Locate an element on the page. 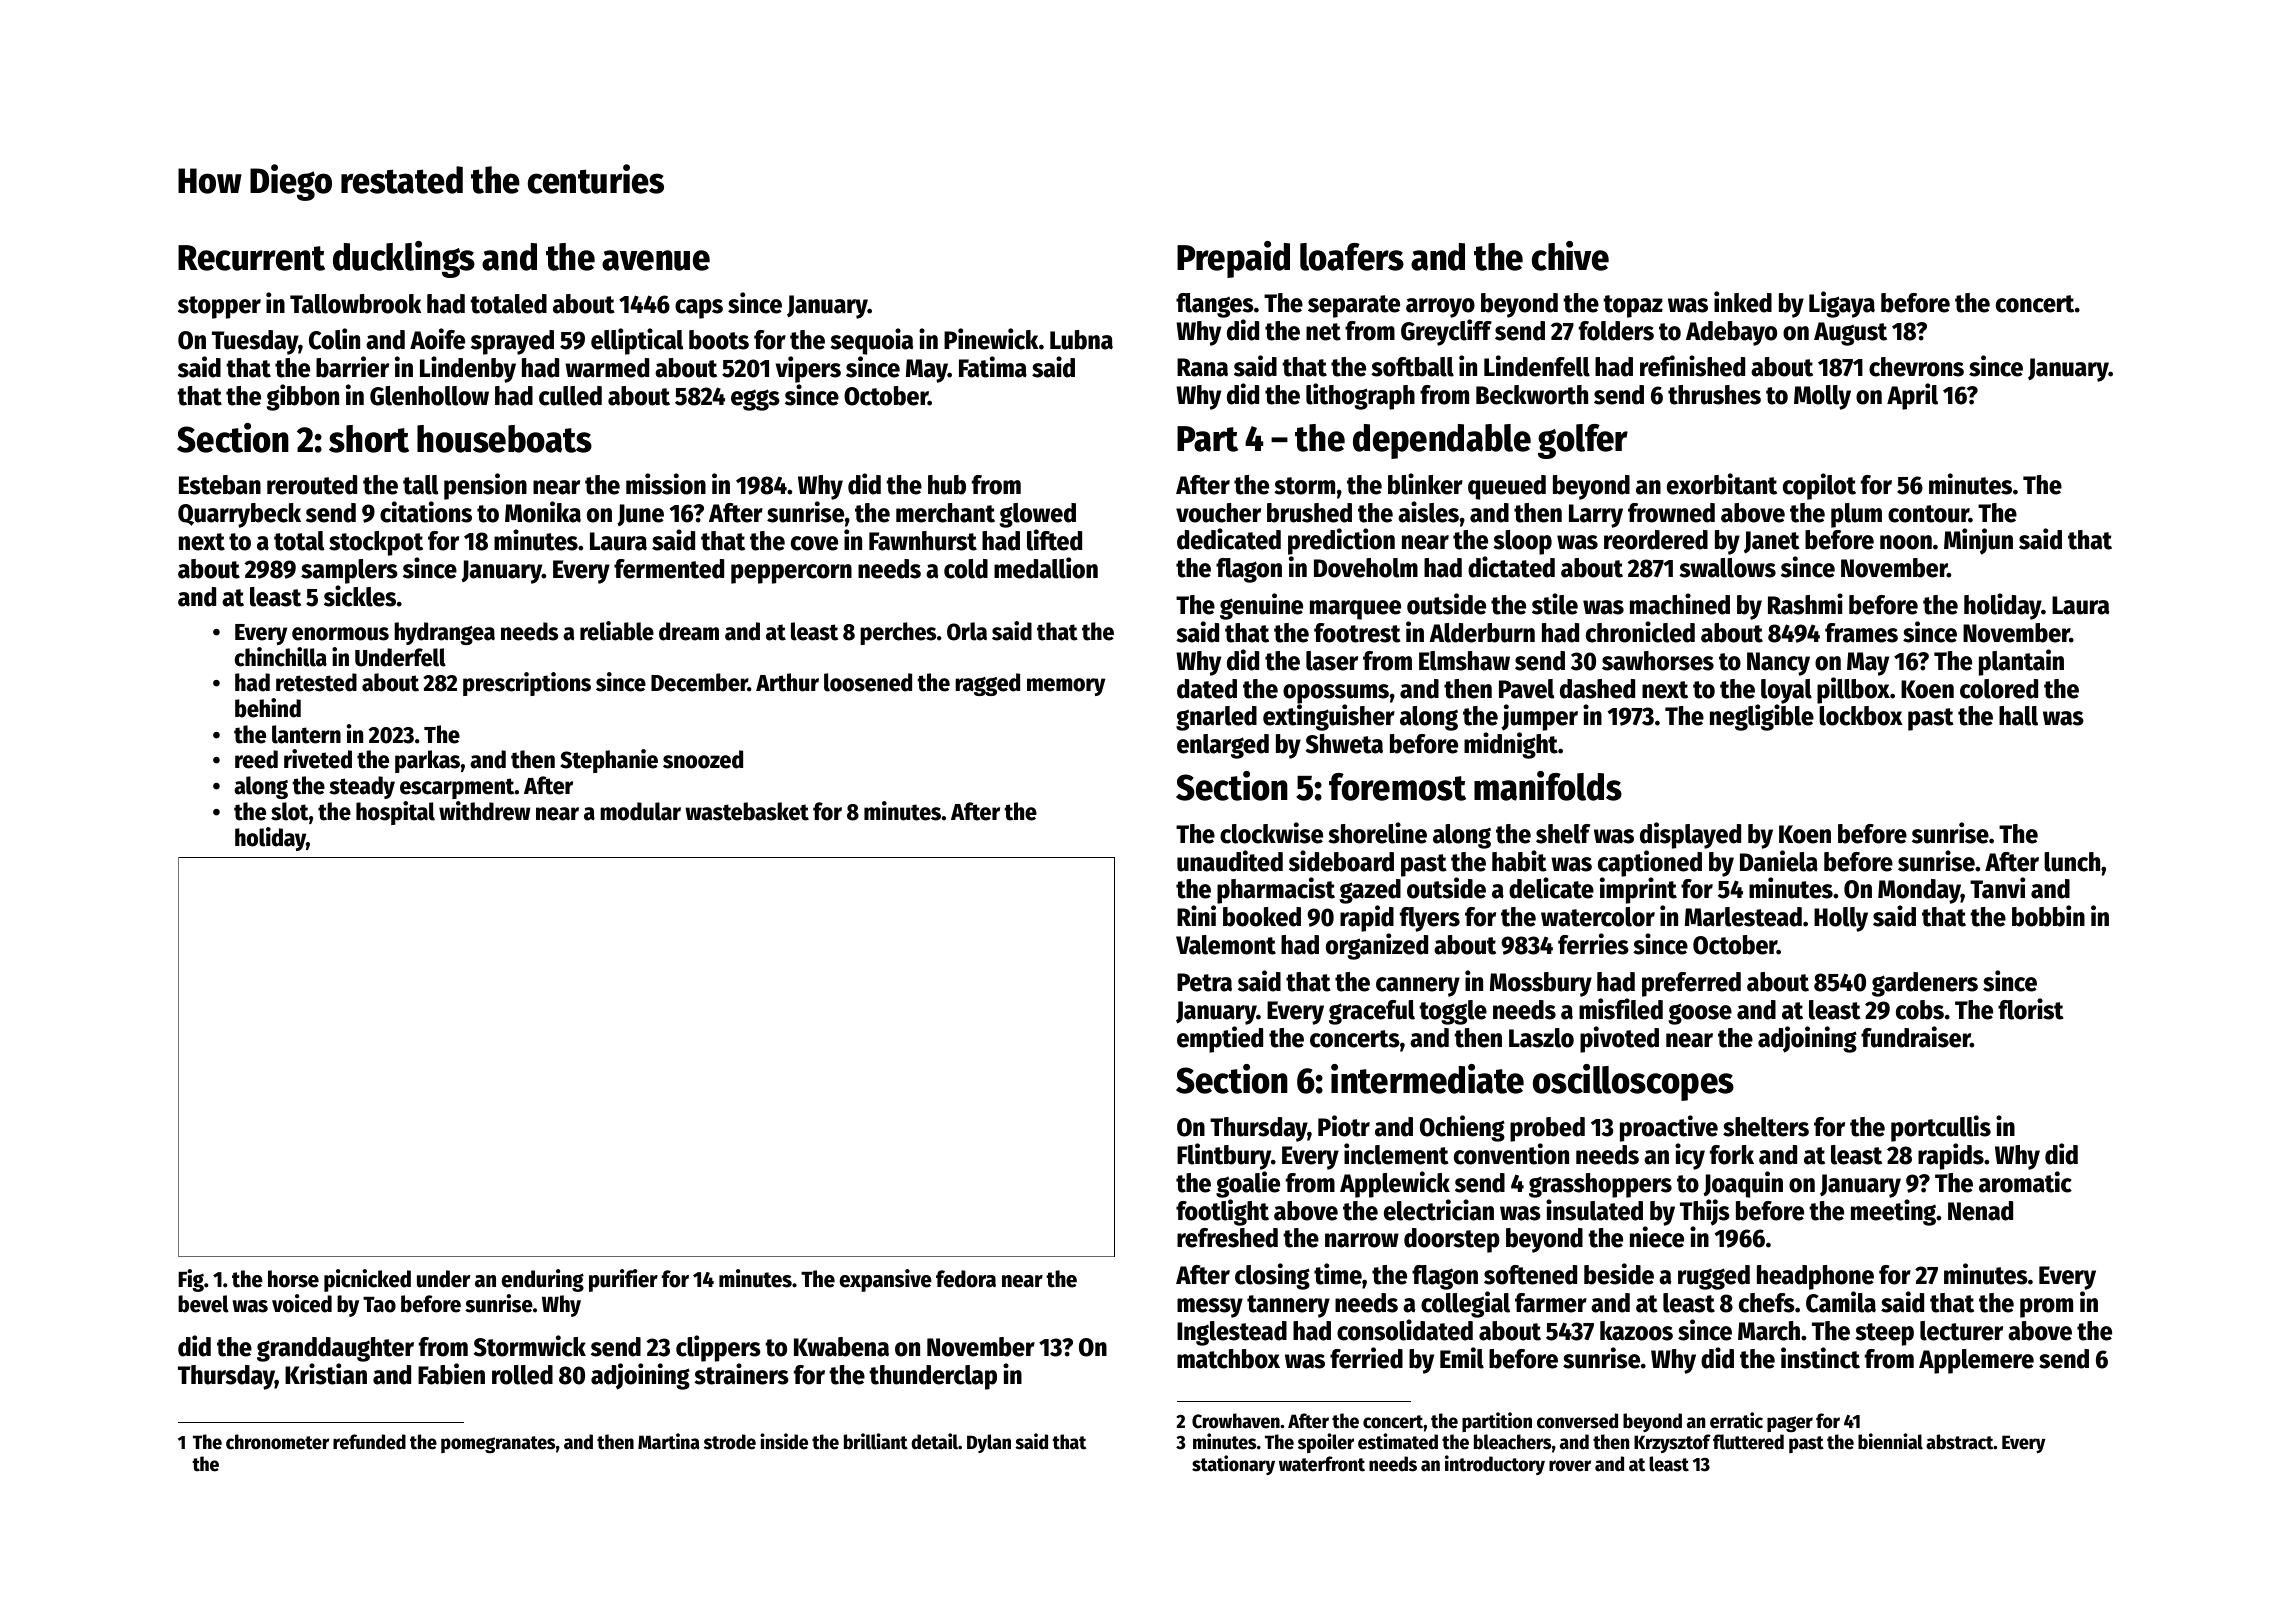 This page has height=1620, width=2292. Fig is located at coordinates (191, 1280).
